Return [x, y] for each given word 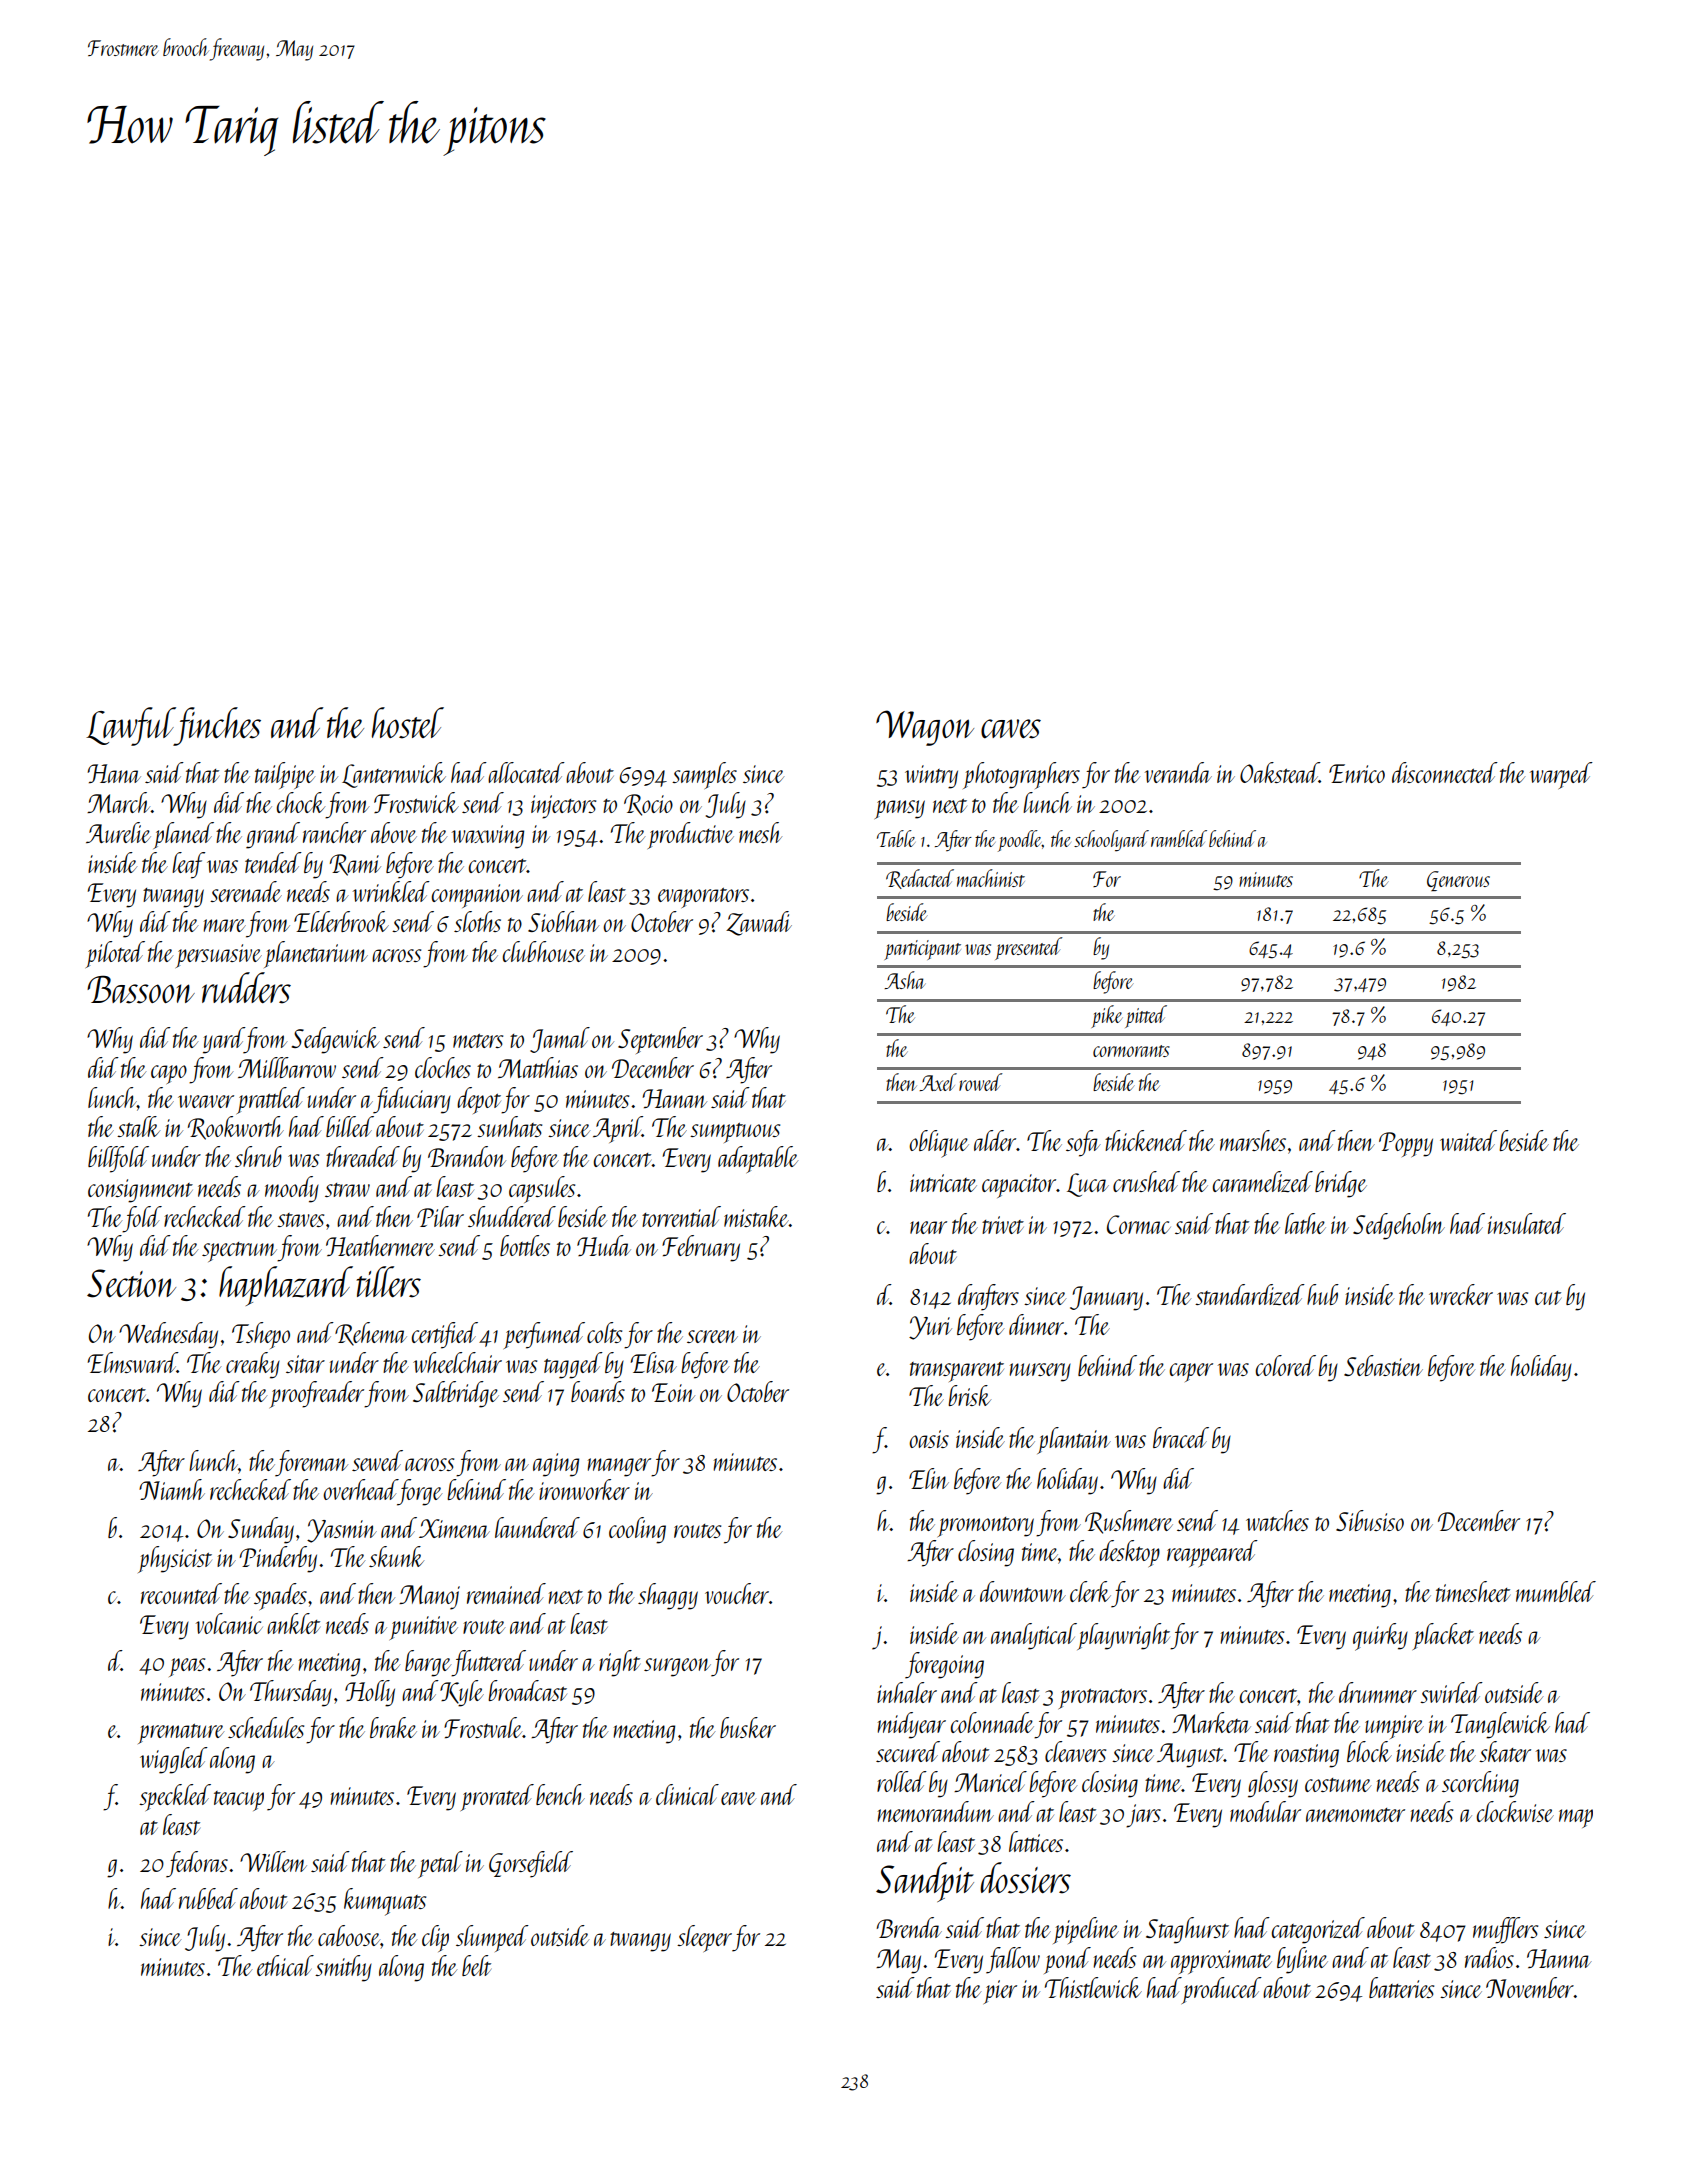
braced [1181, 1437]
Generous [1458, 881]
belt [476, 1965]
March [119, 802]
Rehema [371, 1334]
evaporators [703, 898]
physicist [175, 1559]
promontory [986, 1527]
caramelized [1262, 1182]
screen [712, 1336]
